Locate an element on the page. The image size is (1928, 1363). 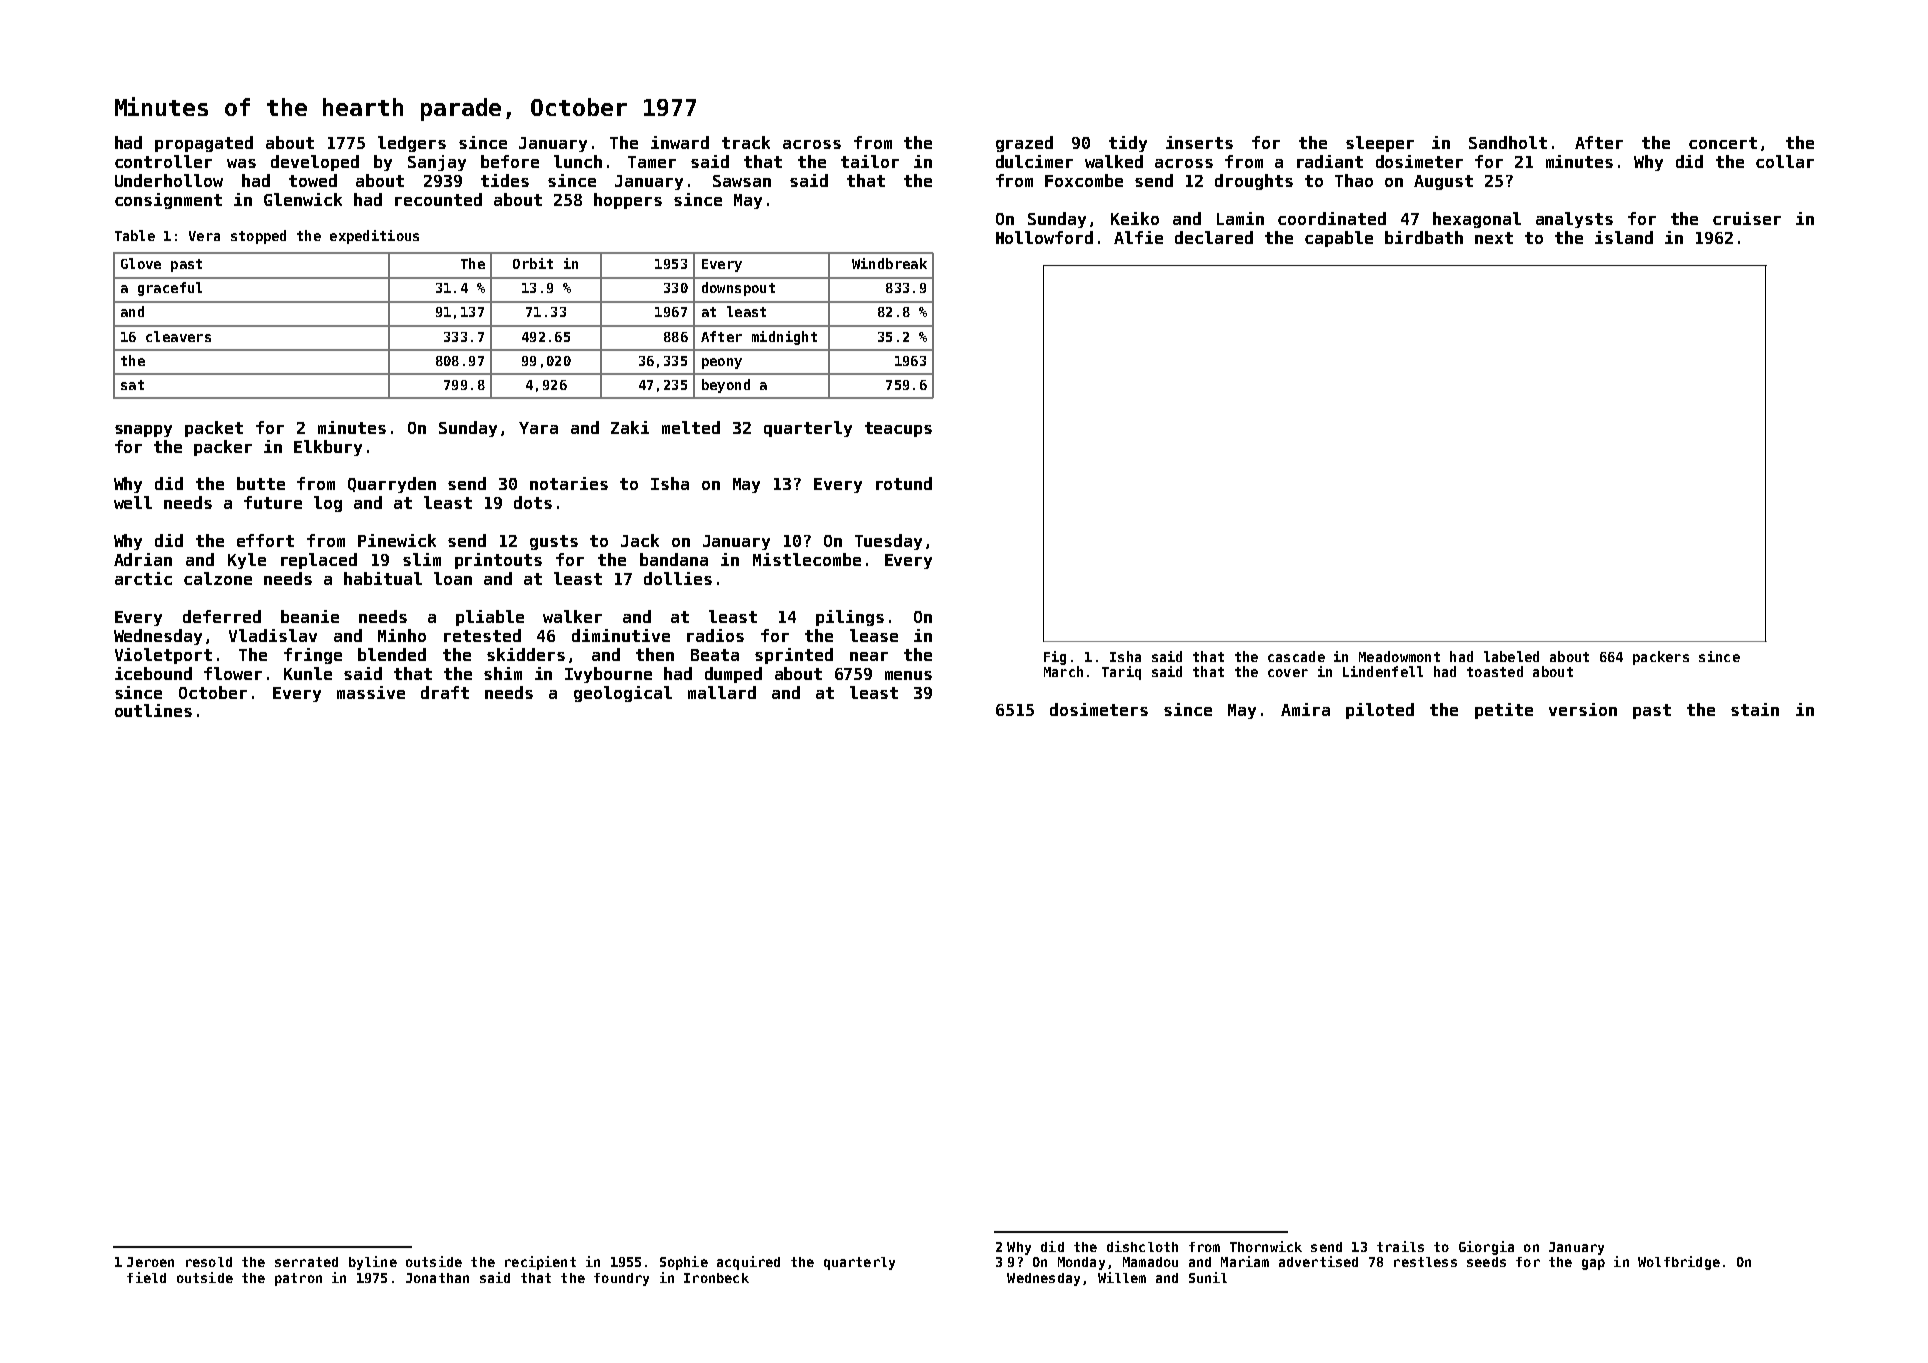
toasted is located at coordinates (1495, 671).
